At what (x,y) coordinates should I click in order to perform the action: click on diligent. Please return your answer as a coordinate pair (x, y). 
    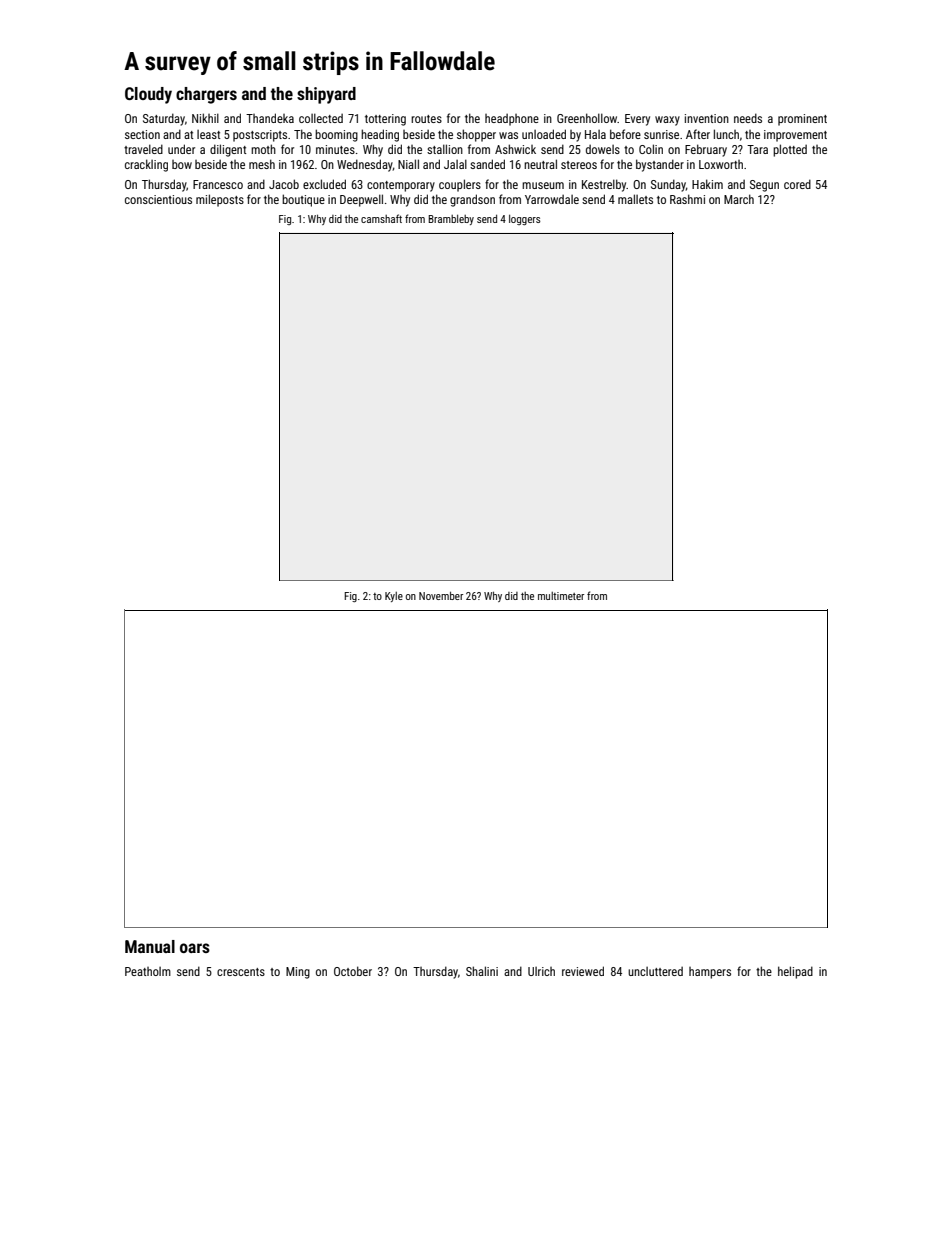
    Looking at the image, I should click on (228, 150).
